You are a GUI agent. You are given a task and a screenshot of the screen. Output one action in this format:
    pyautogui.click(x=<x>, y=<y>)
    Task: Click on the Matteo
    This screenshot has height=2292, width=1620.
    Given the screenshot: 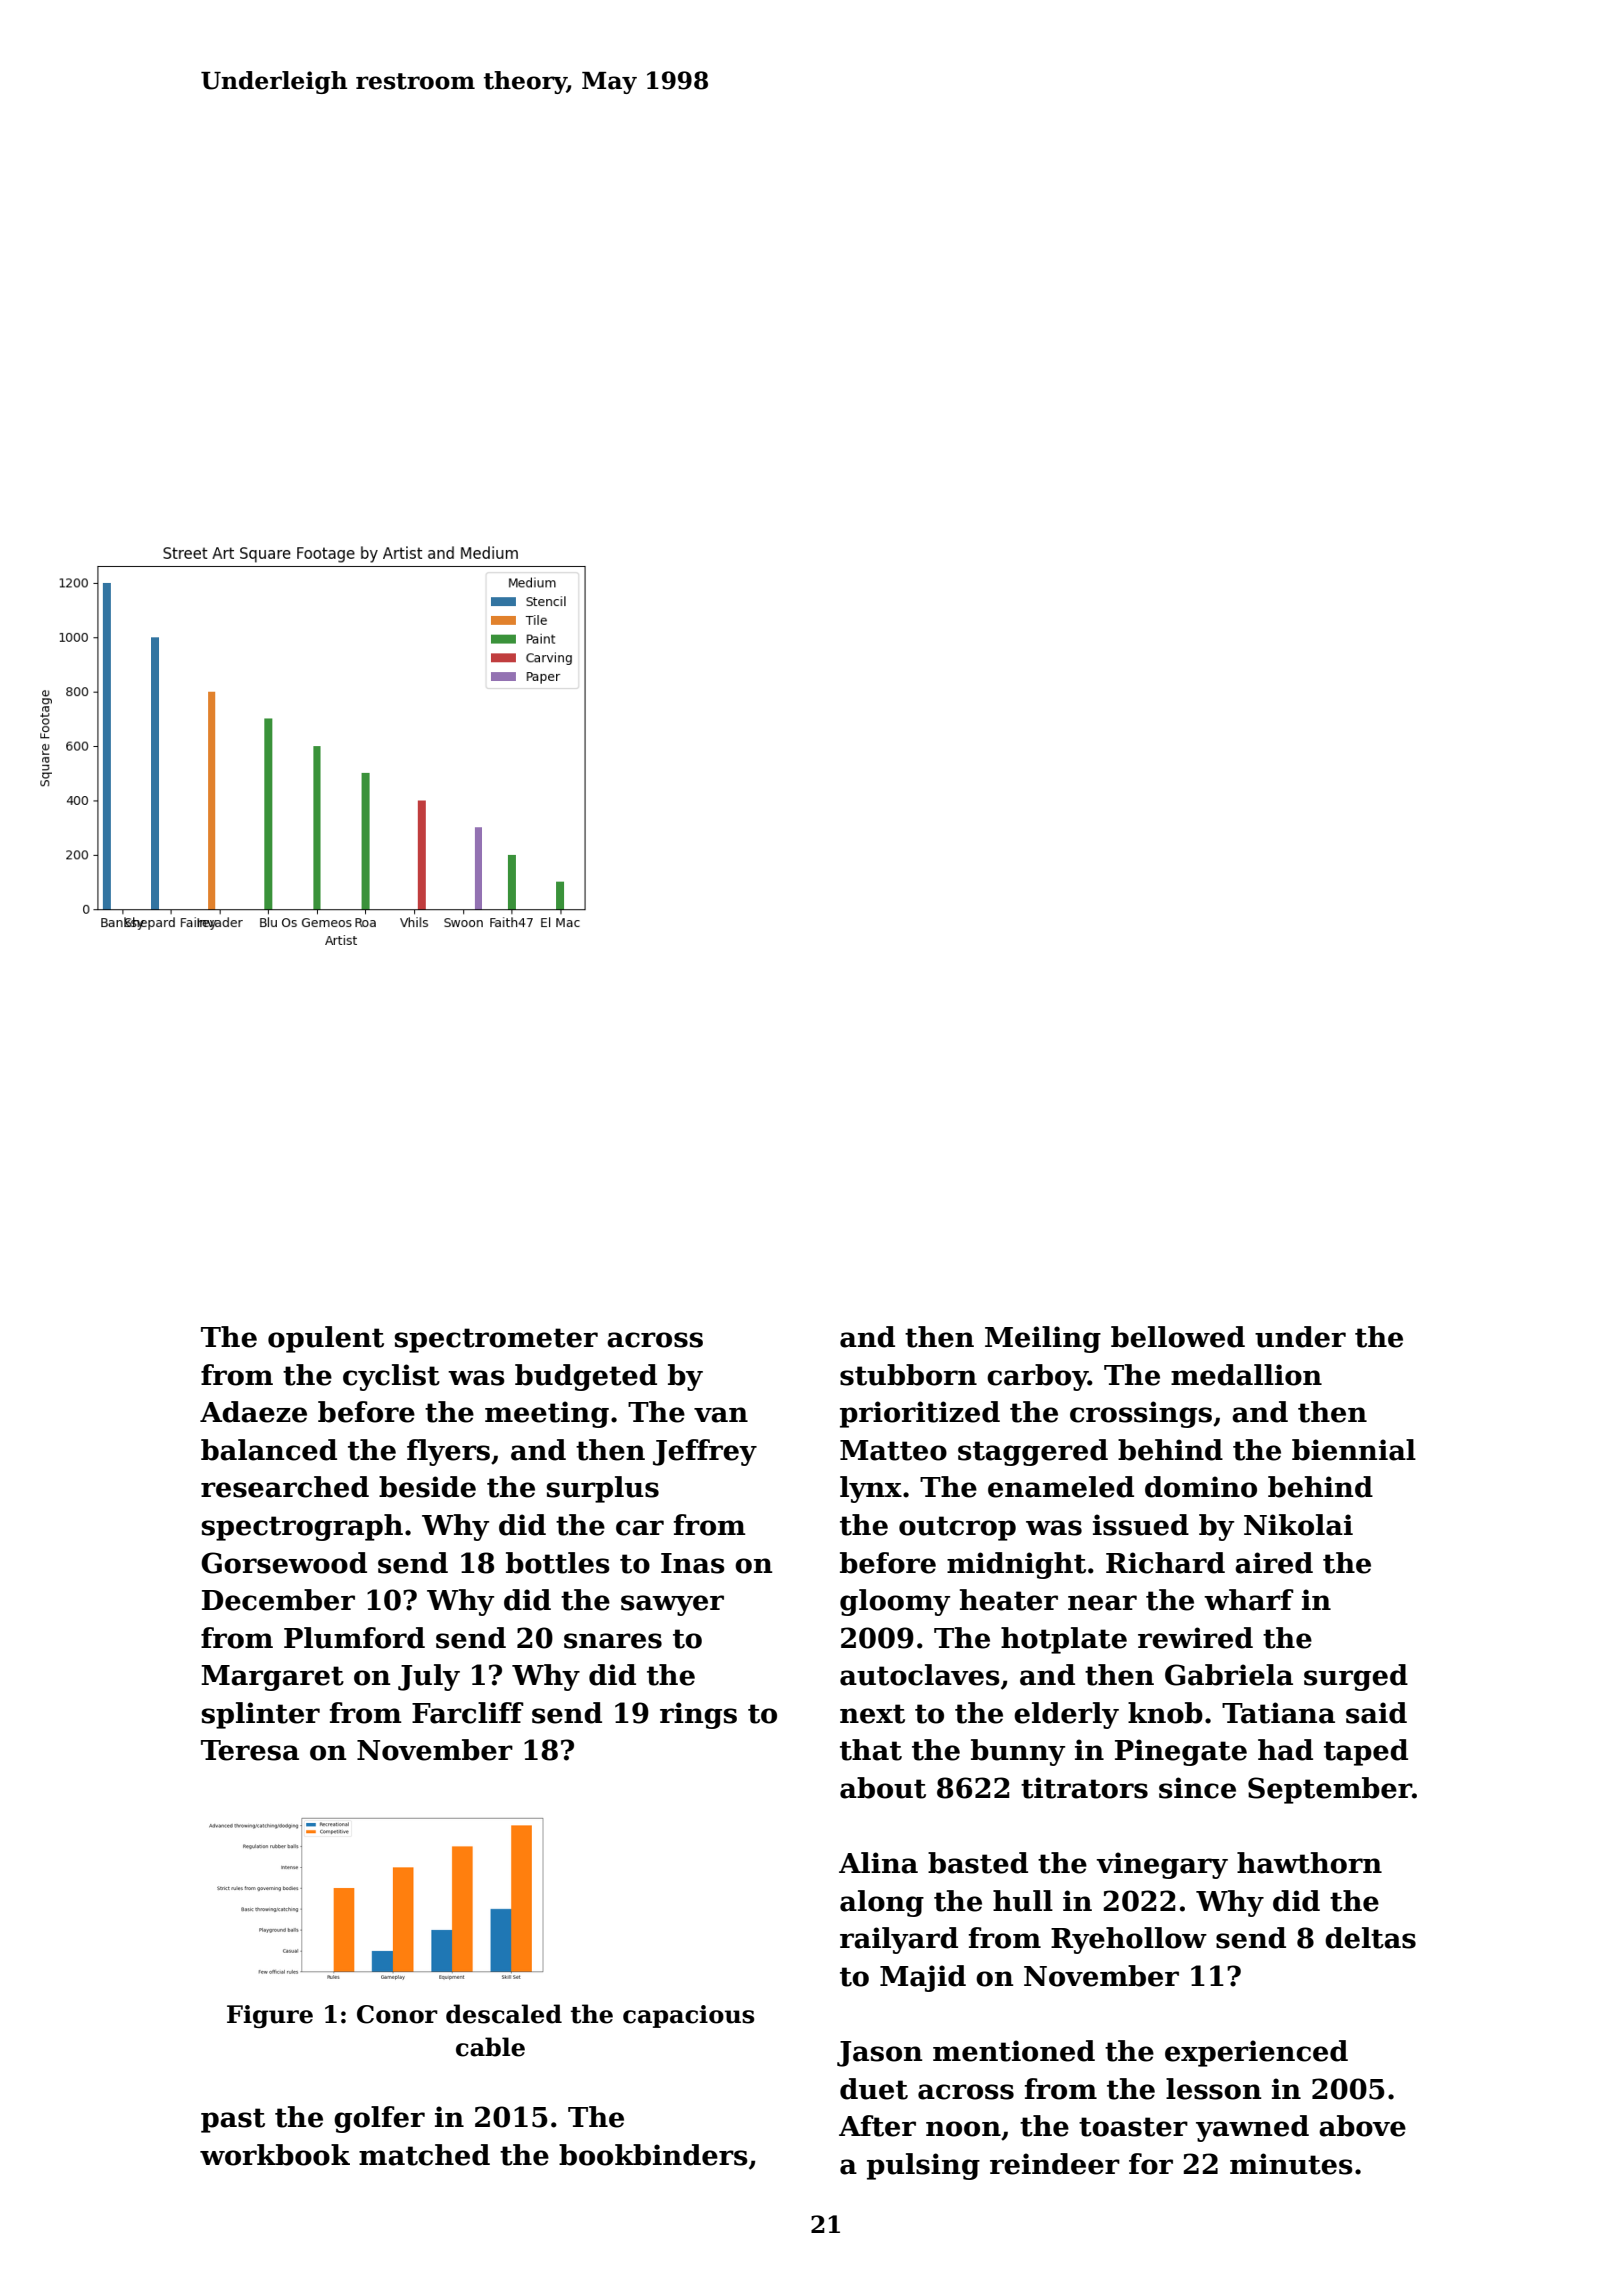 What is the action you would take?
    pyautogui.click(x=893, y=1450)
